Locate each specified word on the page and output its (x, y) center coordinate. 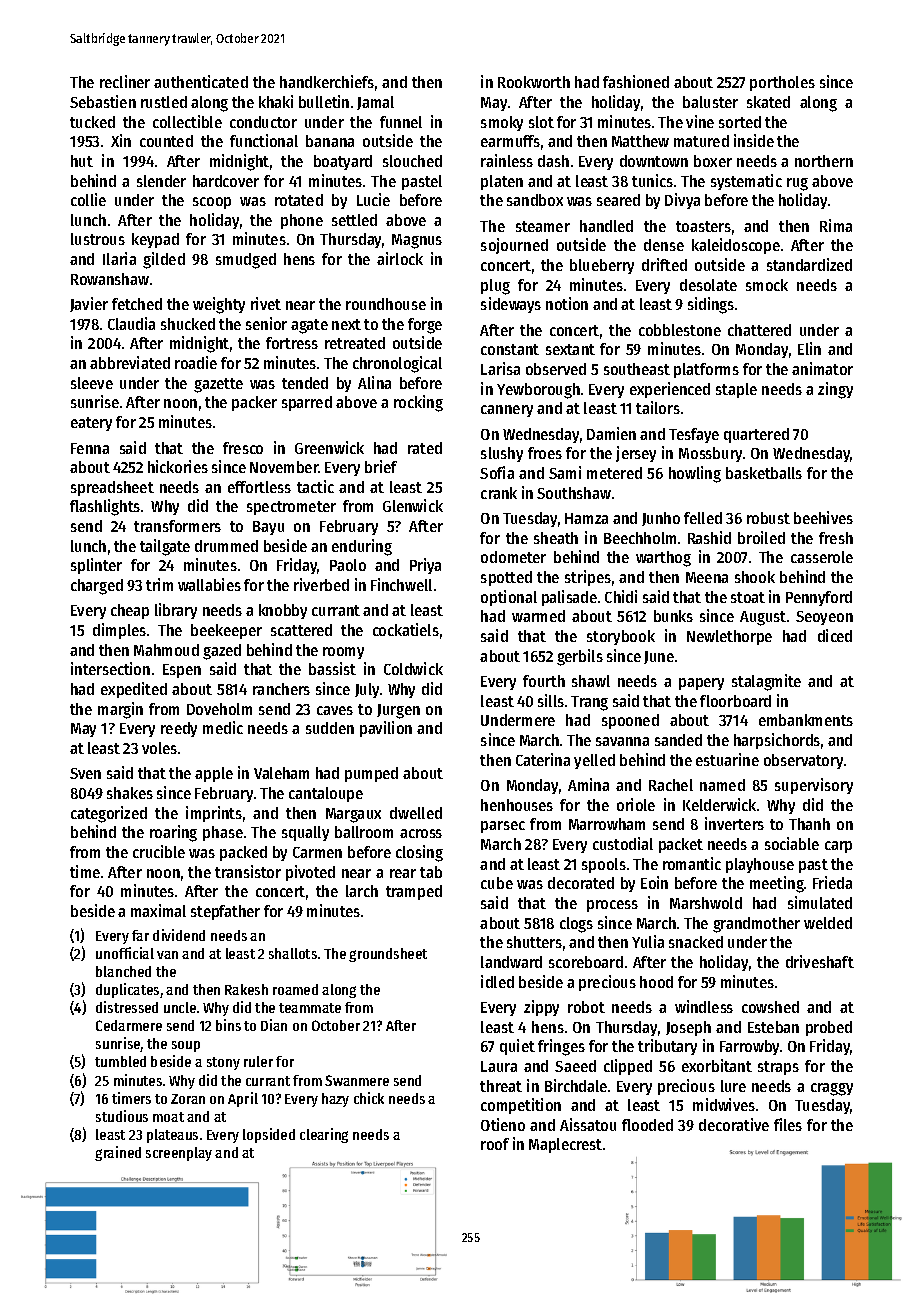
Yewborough (538, 391)
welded (828, 923)
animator (822, 368)
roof (495, 1144)
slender (161, 181)
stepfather (225, 912)
